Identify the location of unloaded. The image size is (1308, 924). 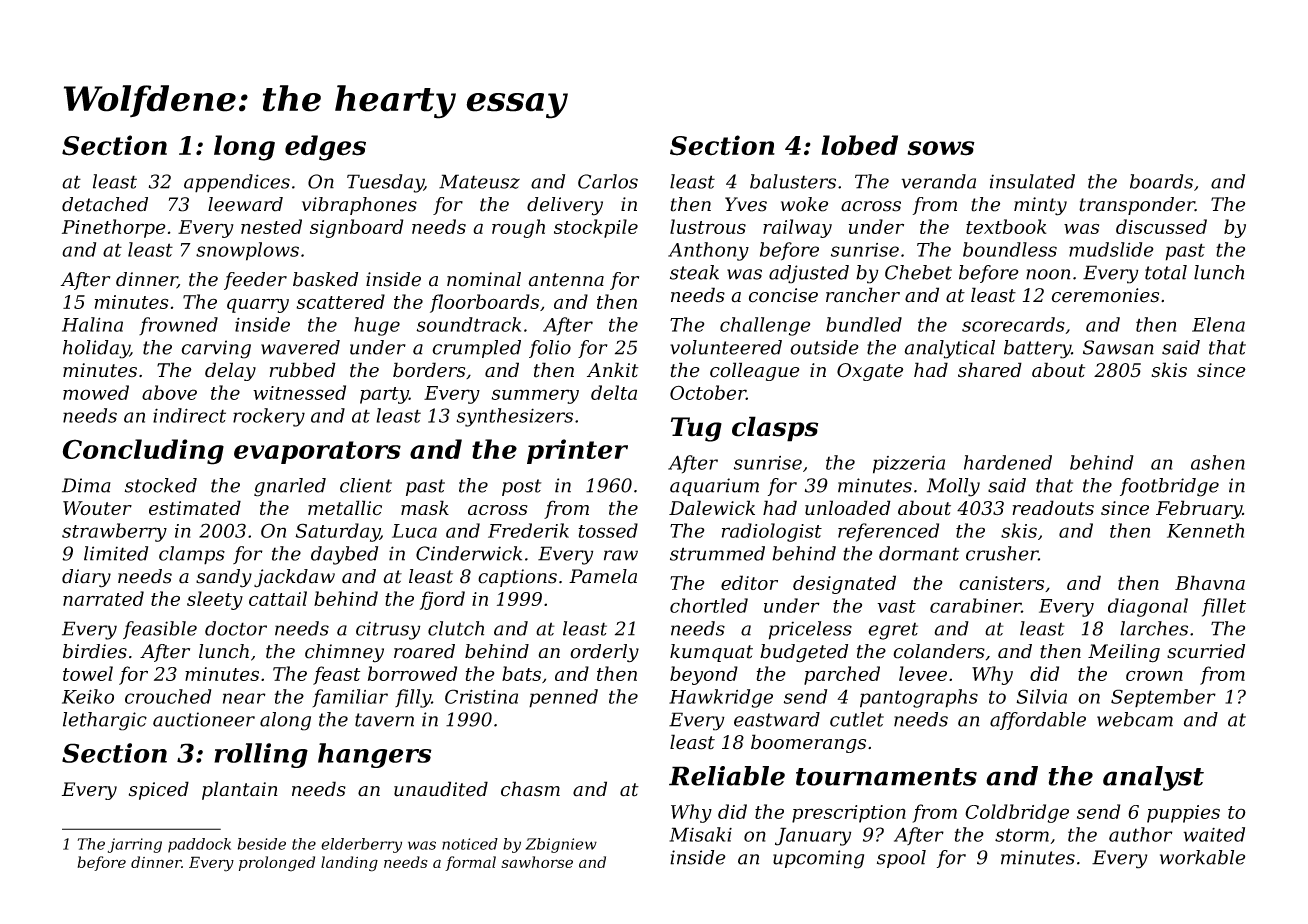
(848, 508).
